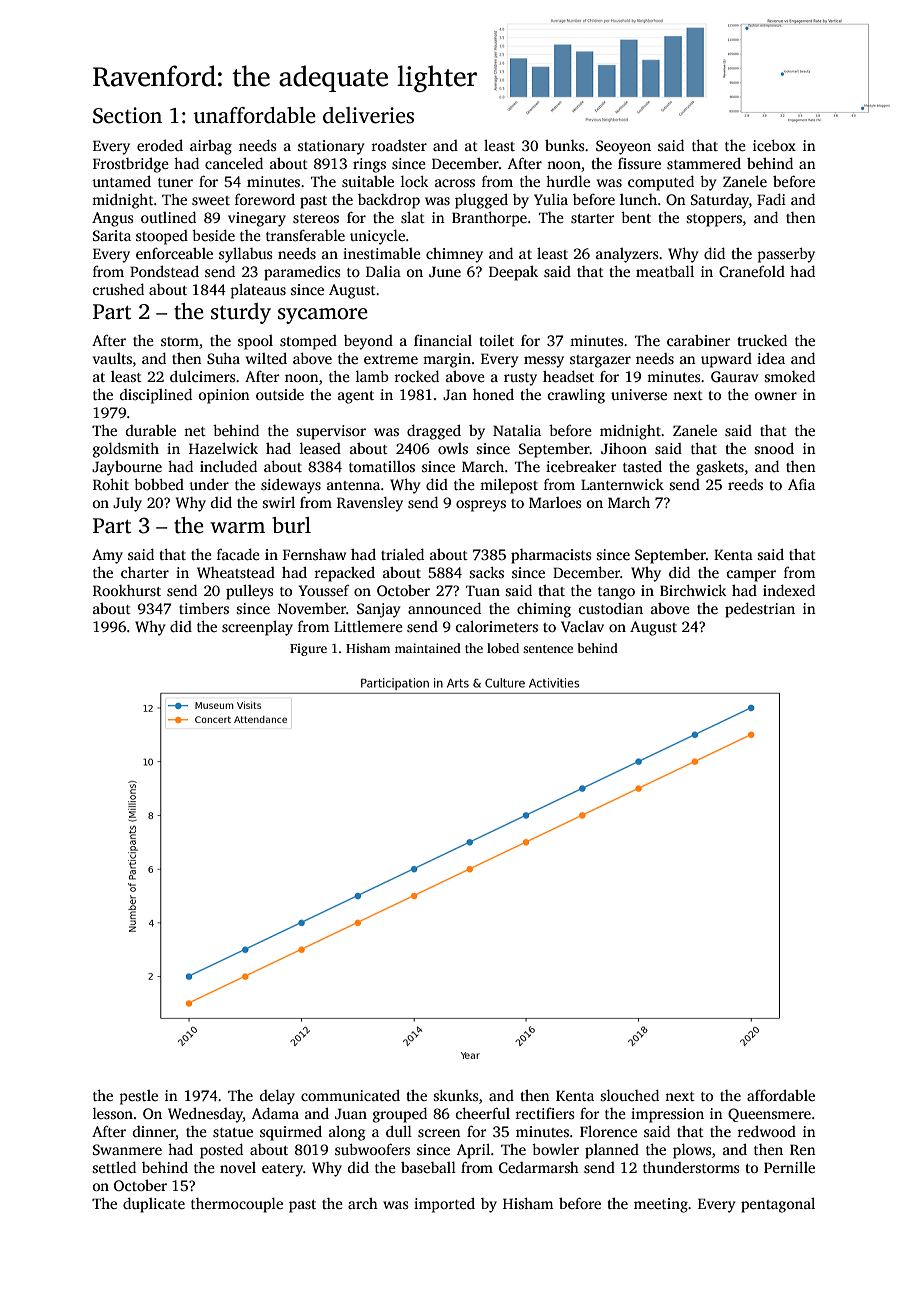  What do you see at coordinates (160, 145) in the screenshot?
I see `eroded` at bounding box center [160, 145].
